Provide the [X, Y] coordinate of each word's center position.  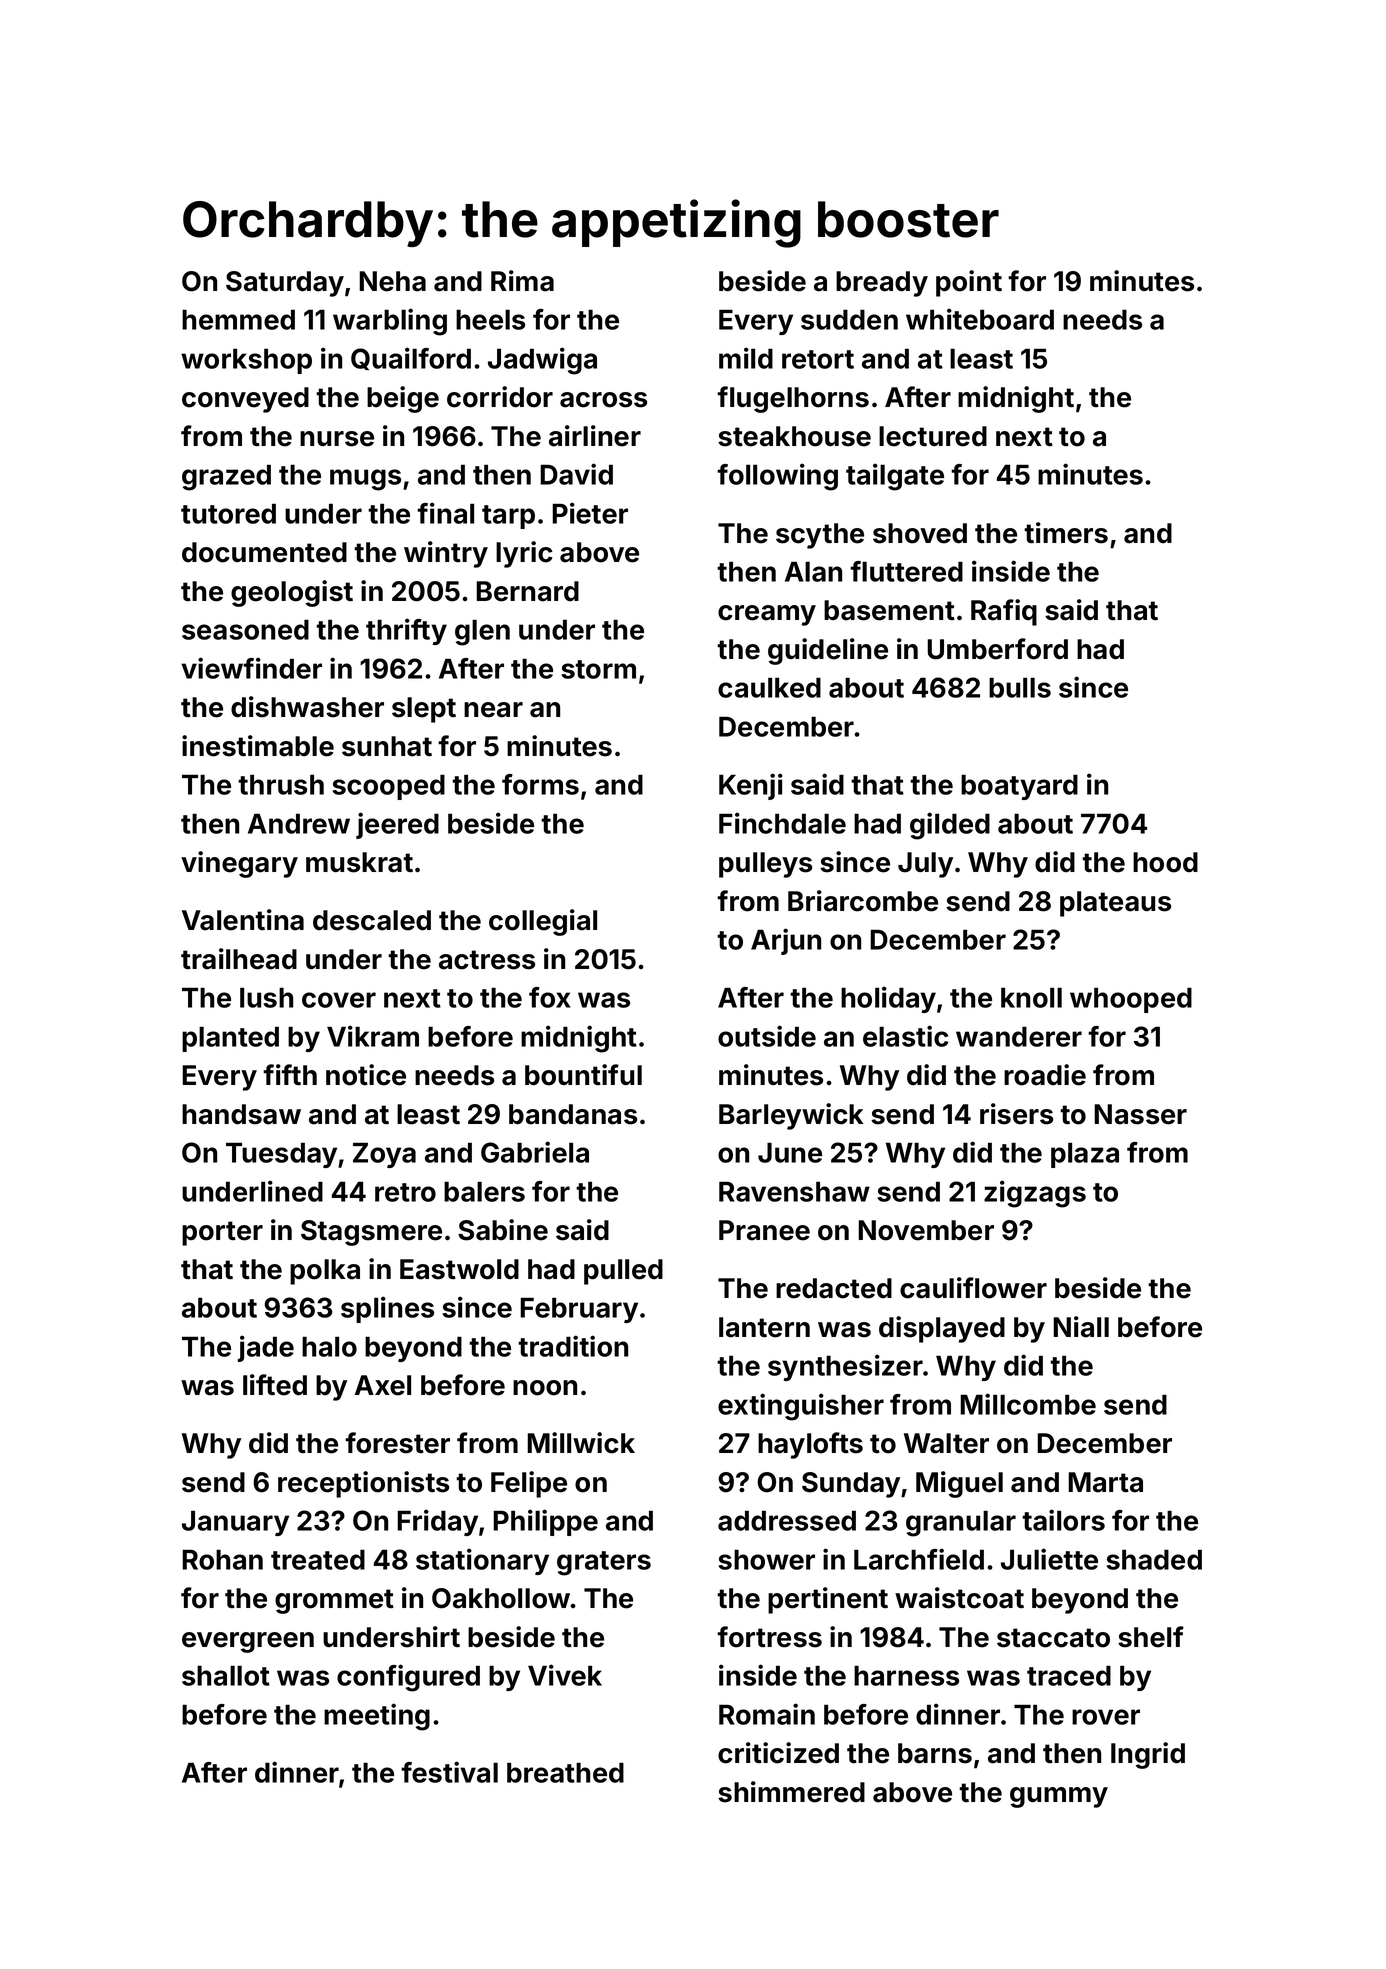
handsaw [241, 1114]
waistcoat [959, 1598]
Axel [383, 1385]
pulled [623, 1272]
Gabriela [535, 1152]
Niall [1081, 1327]
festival [449, 1772]
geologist [292, 593]
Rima [522, 281]
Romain [767, 1714]
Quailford [411, 358]
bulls [1020, 688]
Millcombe [1028, 1404]
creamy [767, 615]
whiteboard [980, 319]
